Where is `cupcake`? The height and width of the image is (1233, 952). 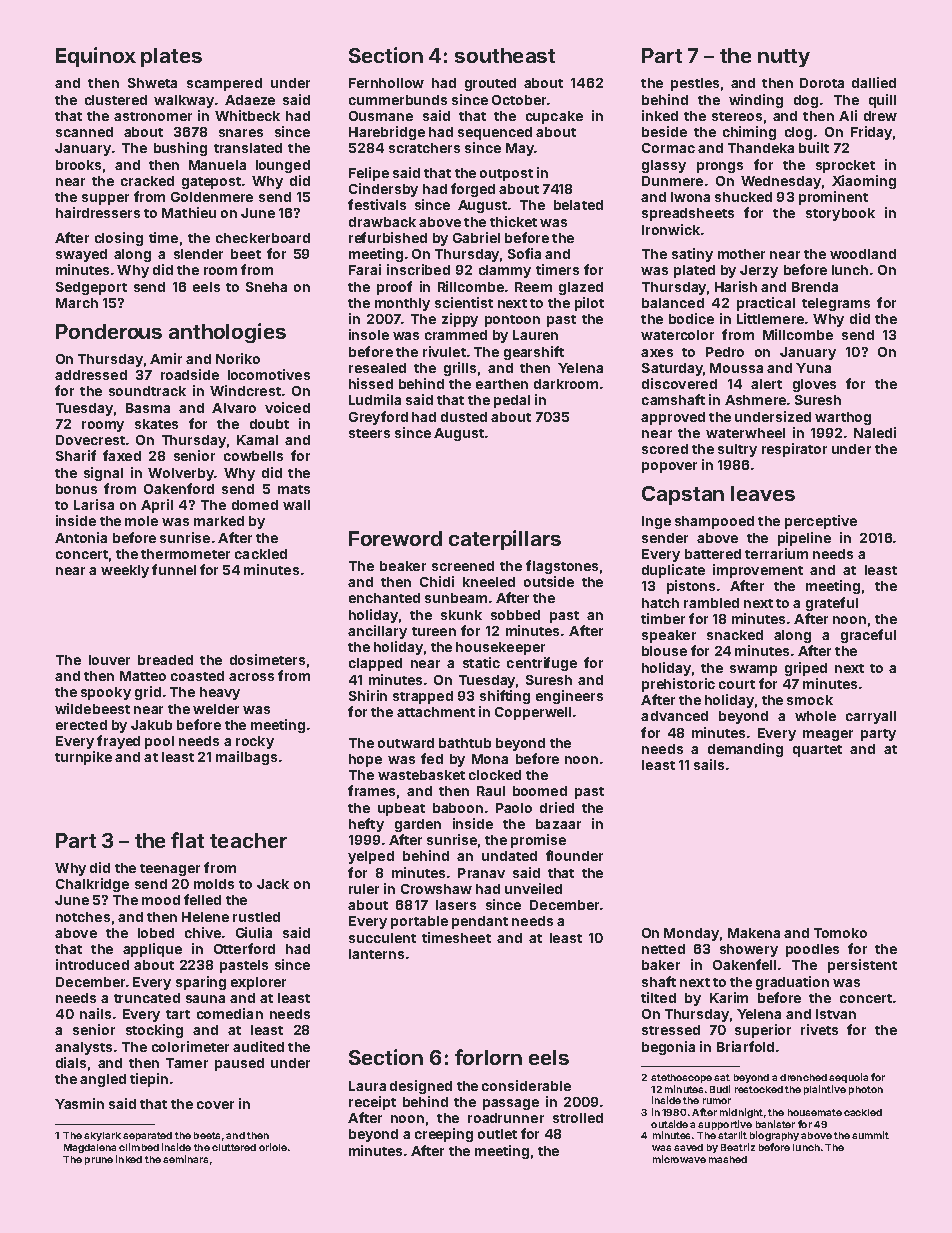 cupcake is located at coordinates (554, 117).
